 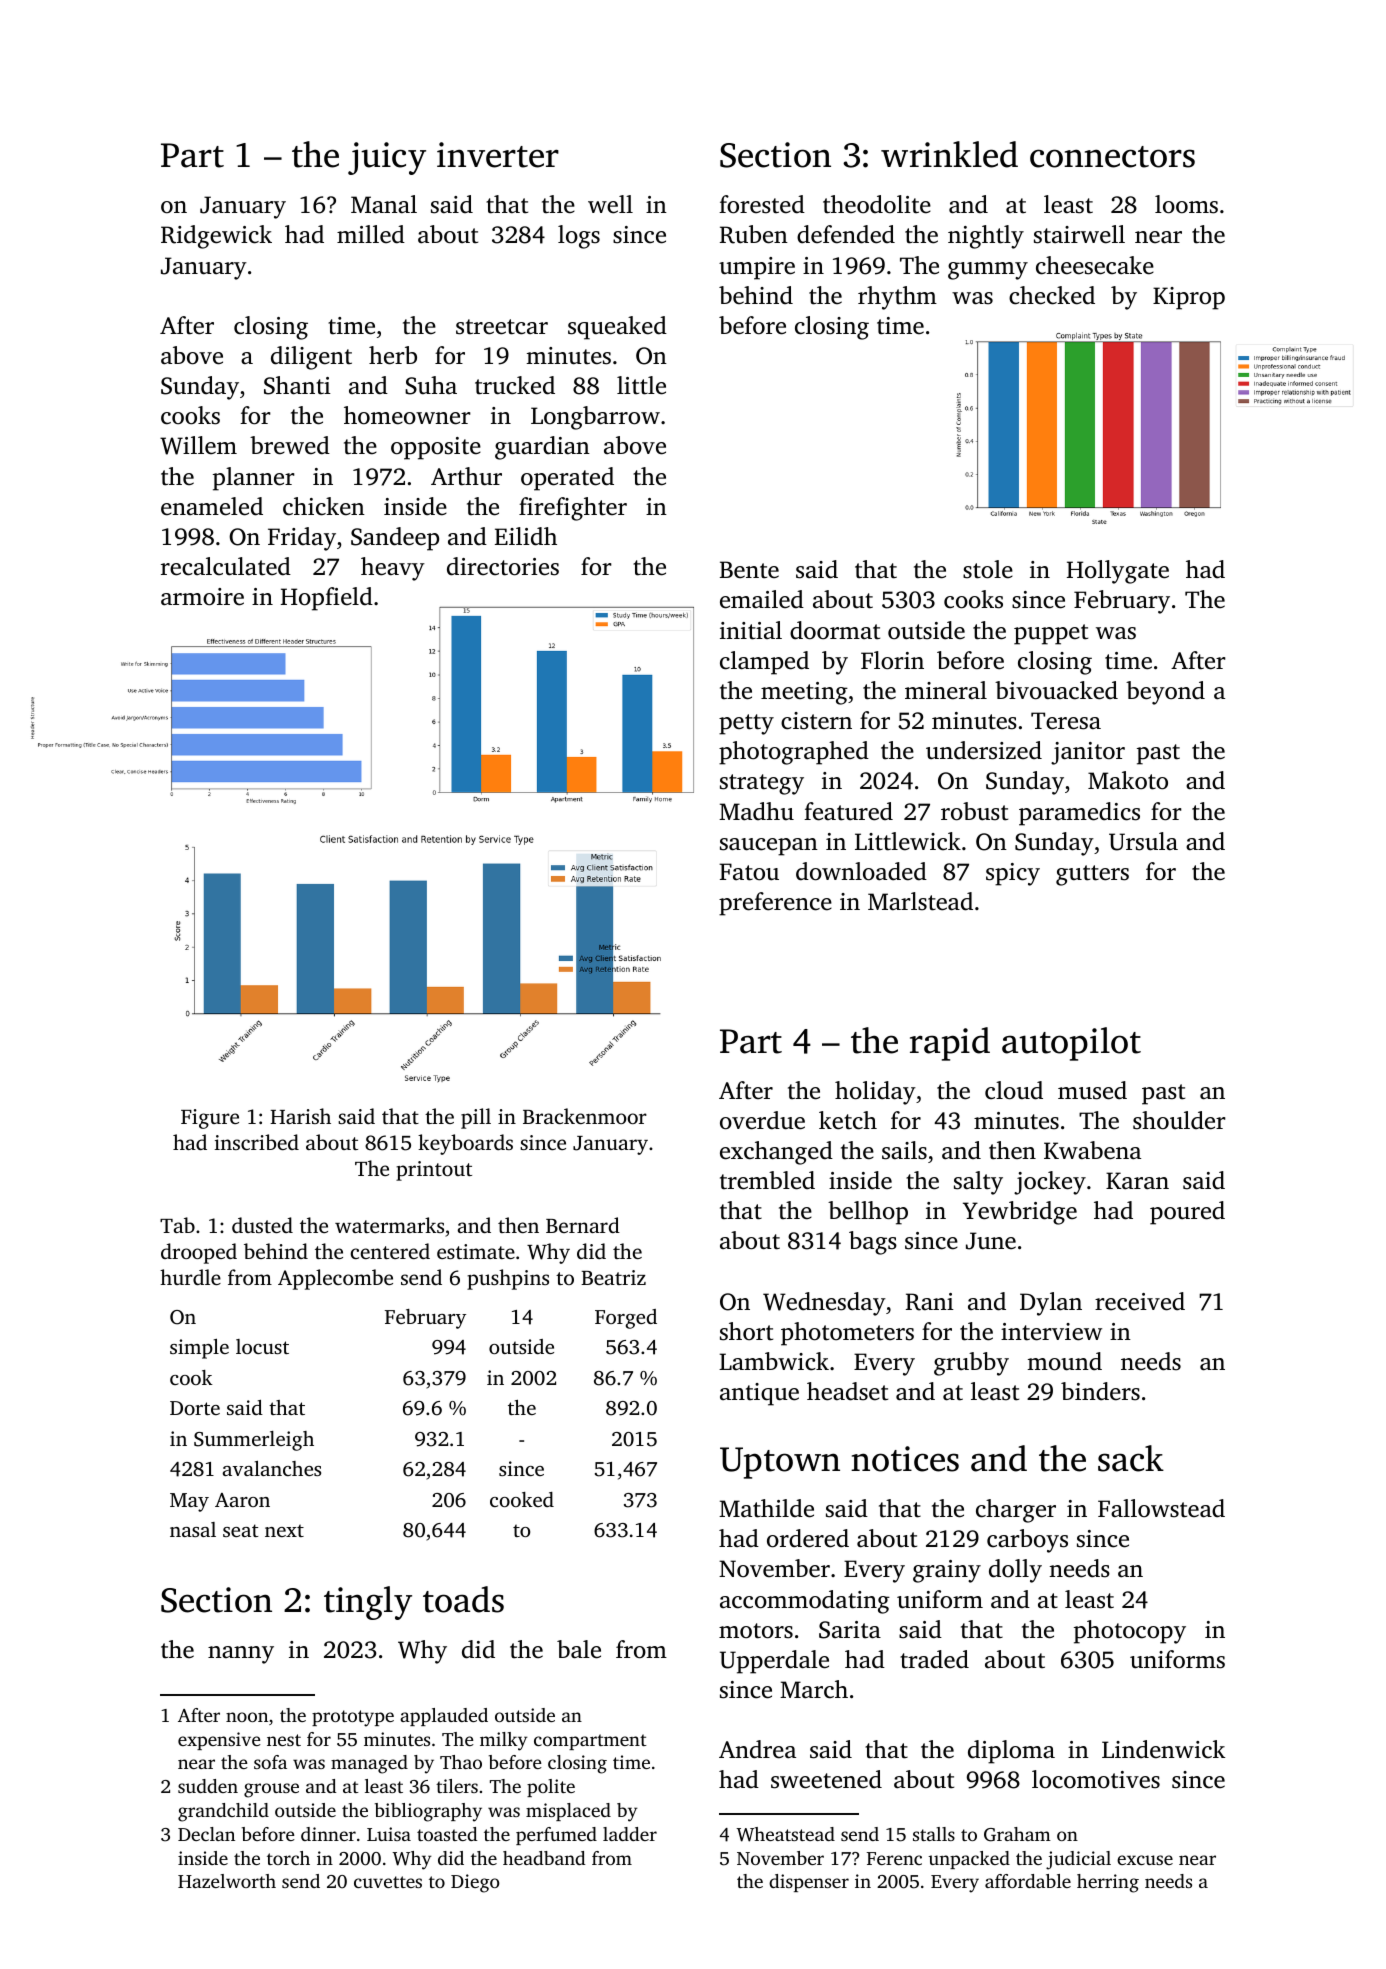 I want to click on printout, so click(x=434, y=1171).
